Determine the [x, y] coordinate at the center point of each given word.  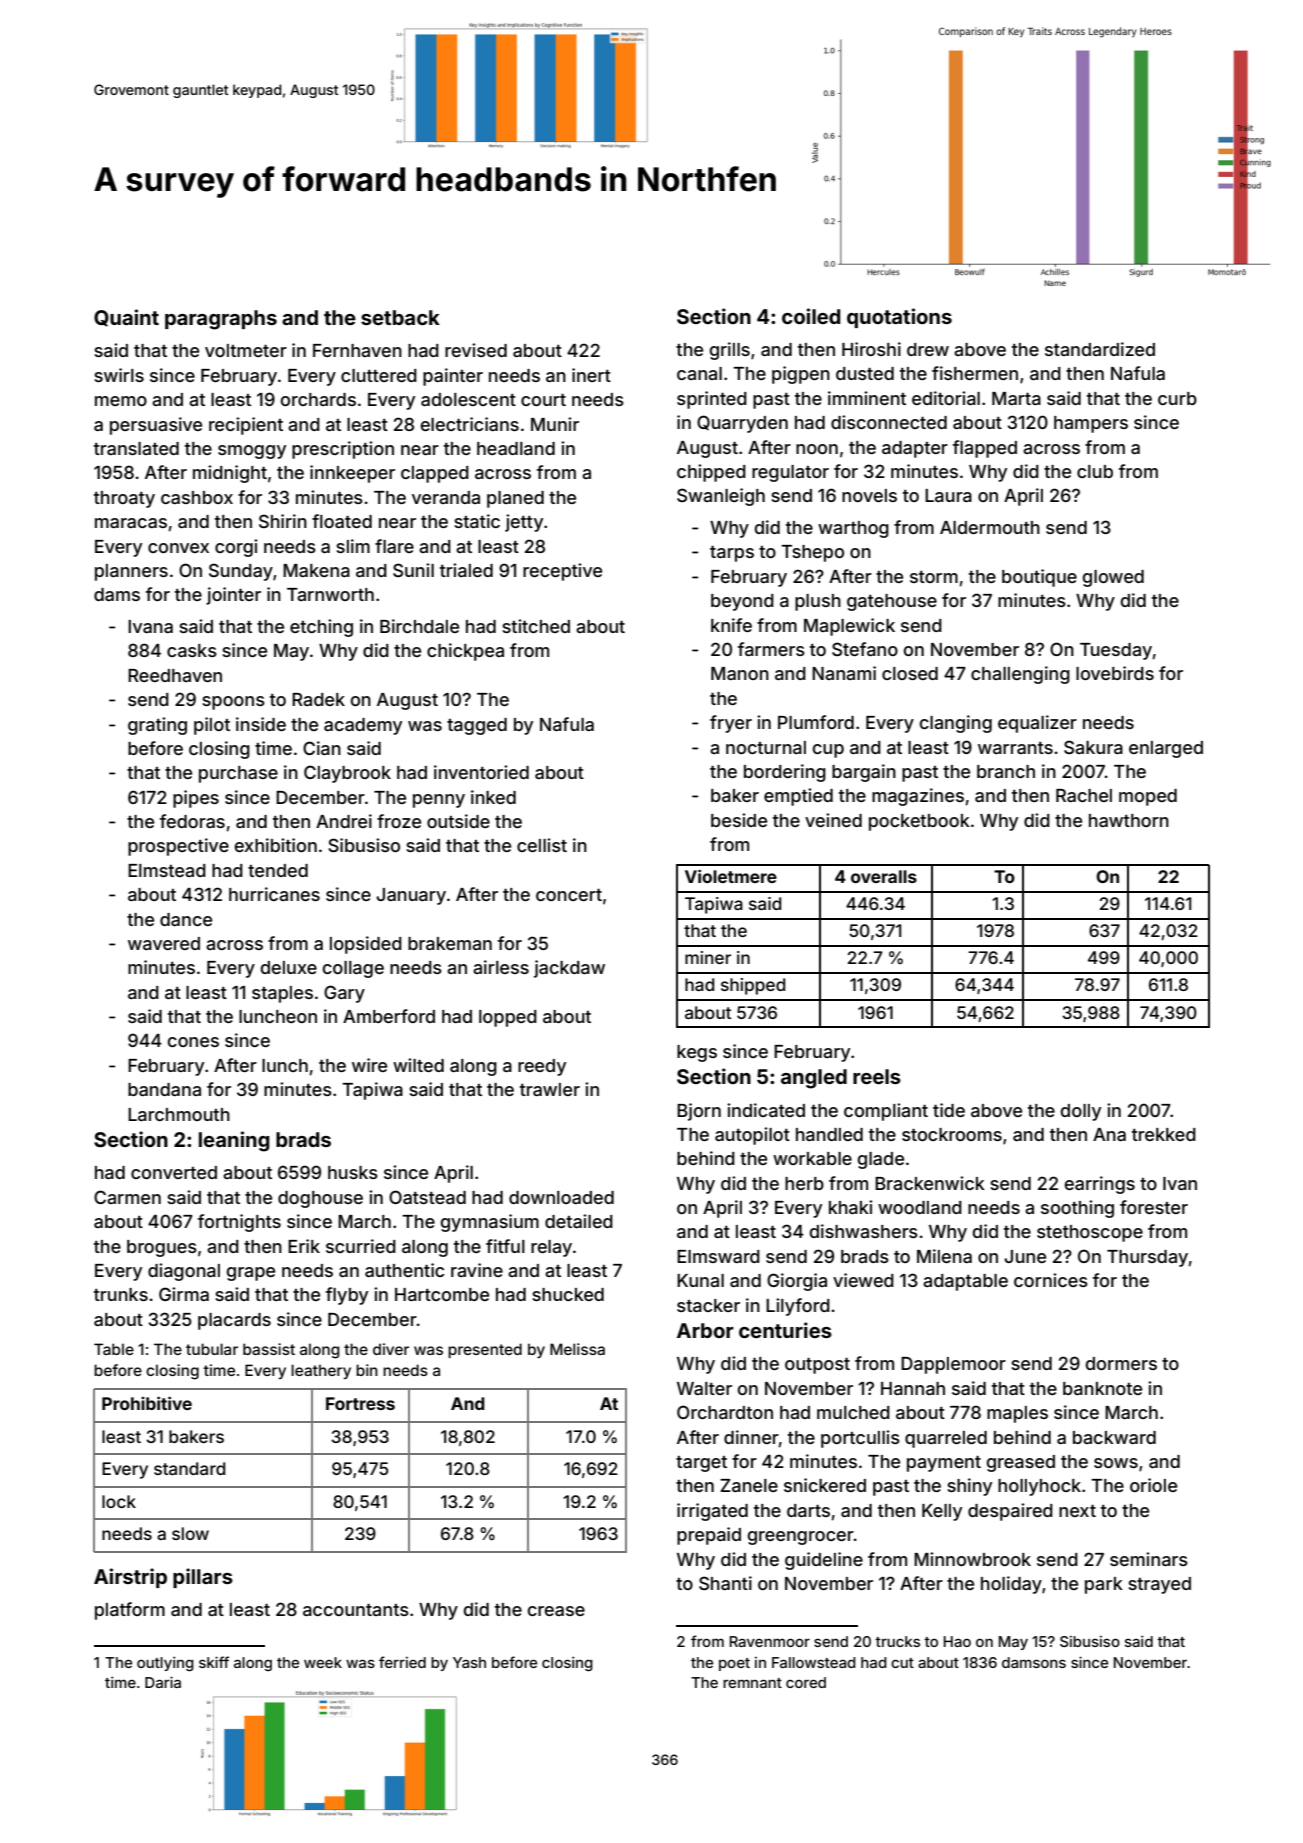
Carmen [127, 1197]
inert [591, 375]
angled [814, 1079]
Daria [163, 1682]
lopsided [366, 945]
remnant [752, 1683]
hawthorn [1129, 820]
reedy [542, 1067]
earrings [1100, 1185]
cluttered [379, 375]
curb [1177, 398]
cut [902, 1663]
